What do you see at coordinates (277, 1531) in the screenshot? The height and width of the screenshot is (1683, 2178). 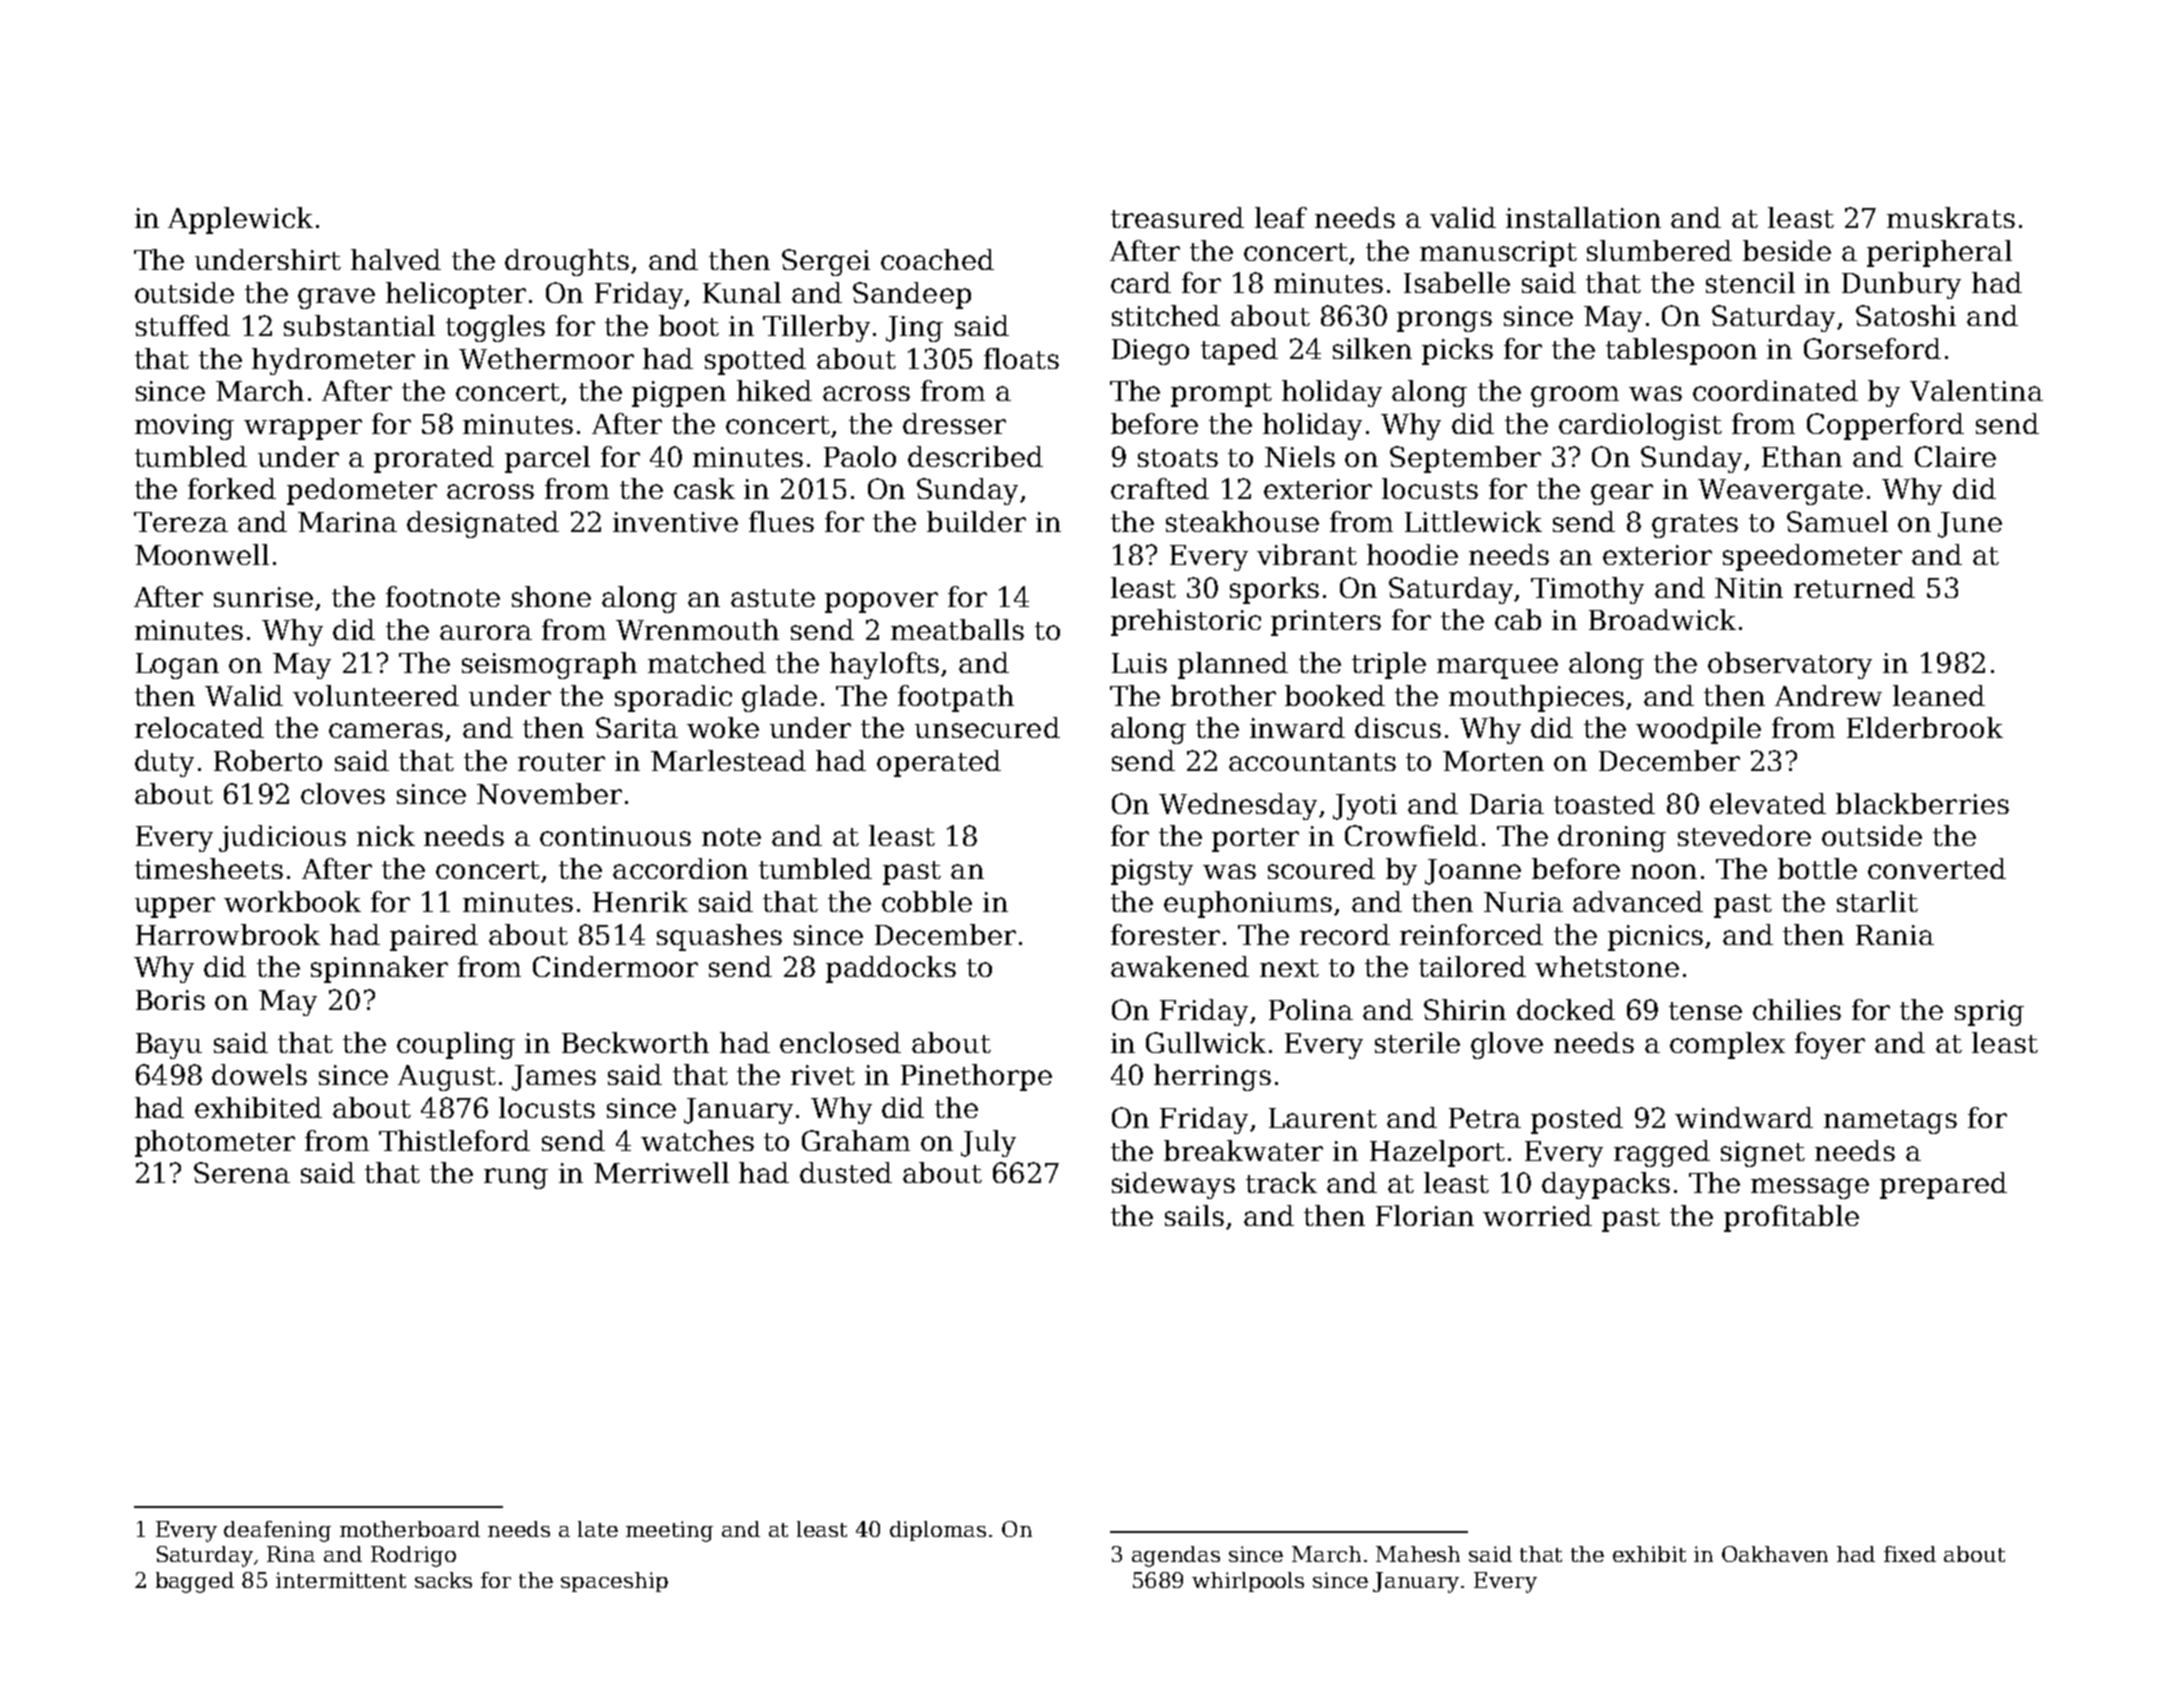 I see `deafening` at bounding box center [277, 1531].
